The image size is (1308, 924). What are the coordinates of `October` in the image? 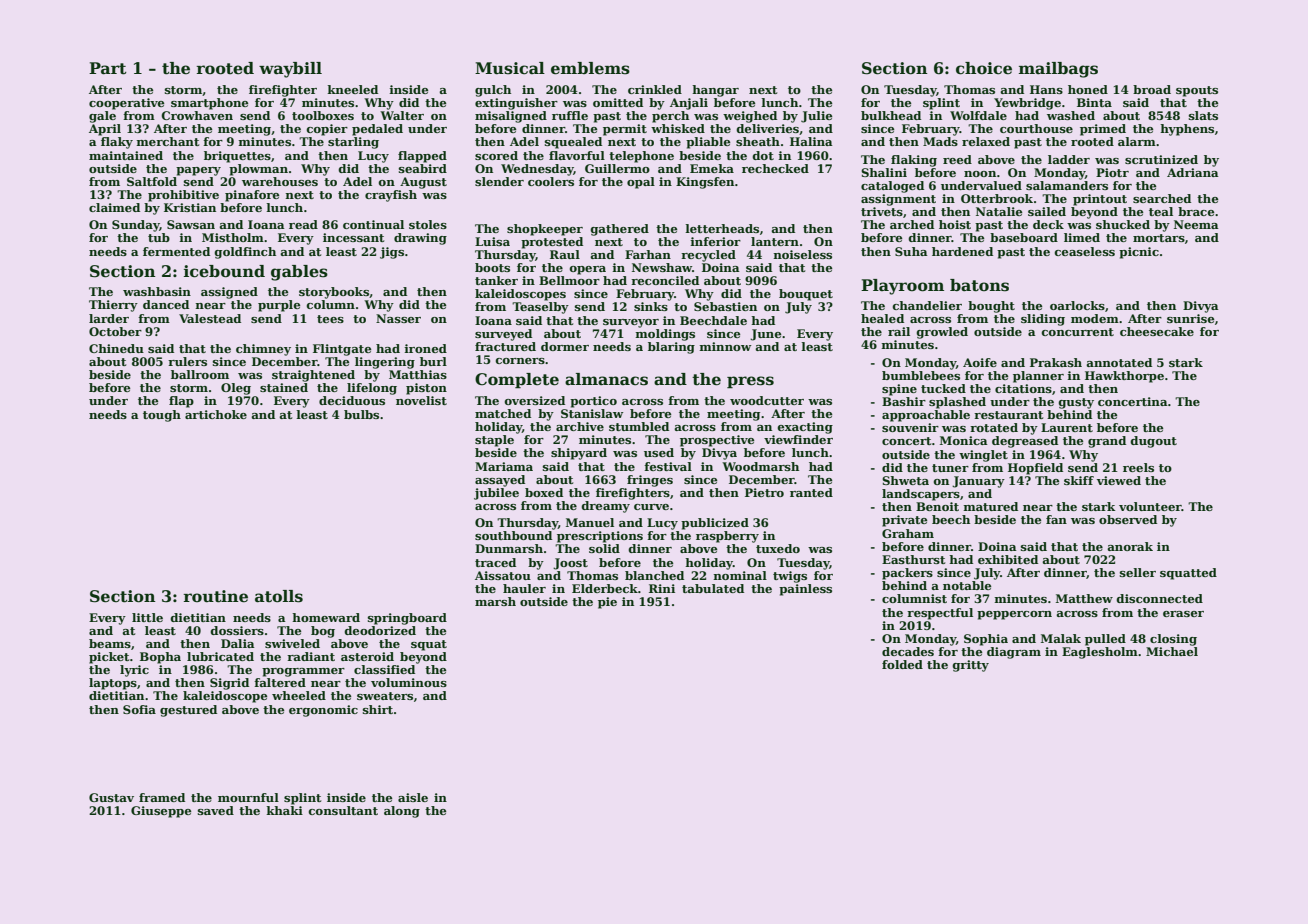 It's located at (115, 331).
